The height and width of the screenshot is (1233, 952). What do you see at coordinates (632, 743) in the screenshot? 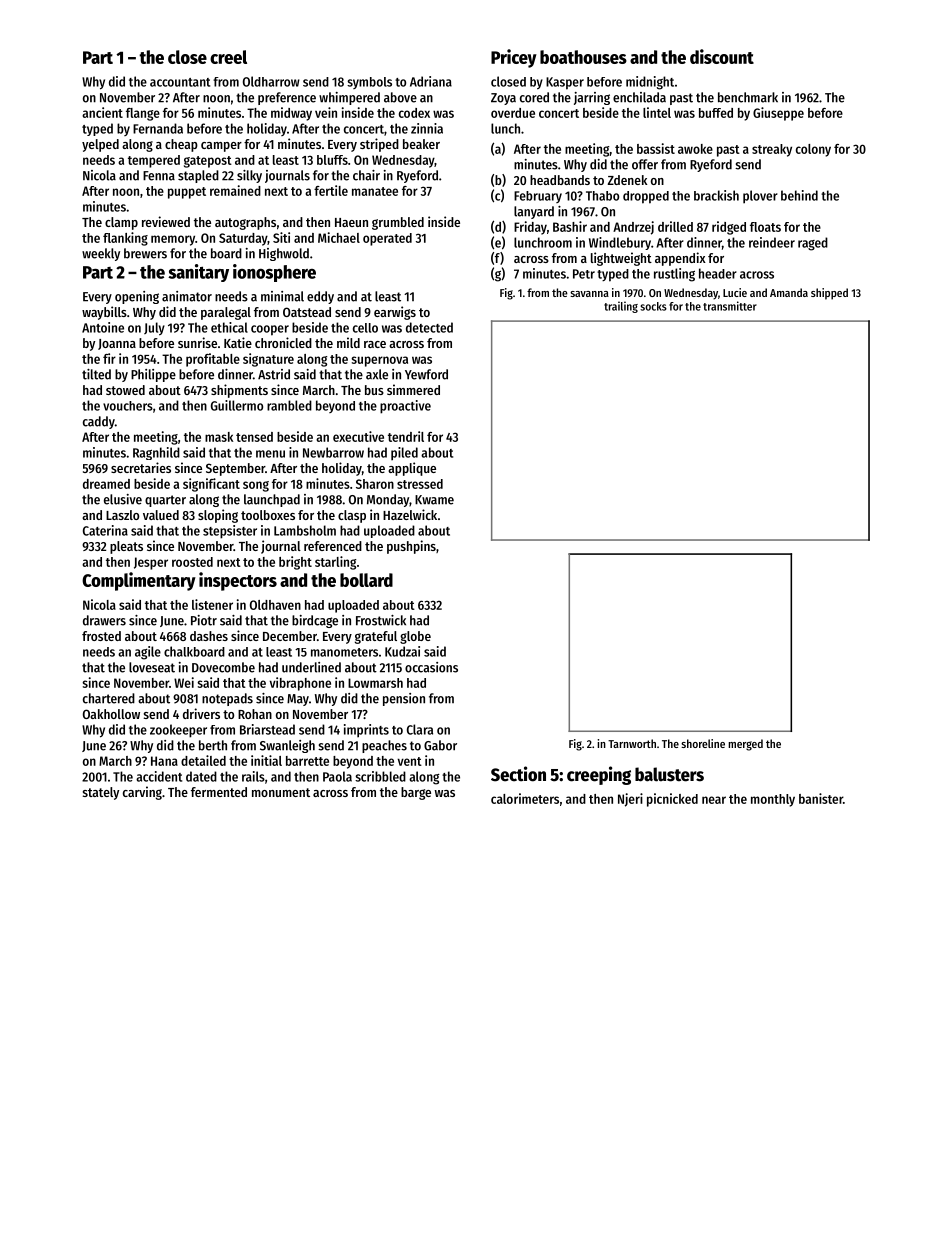
I see `Tarnworth` at bounding box center [632, 743].
